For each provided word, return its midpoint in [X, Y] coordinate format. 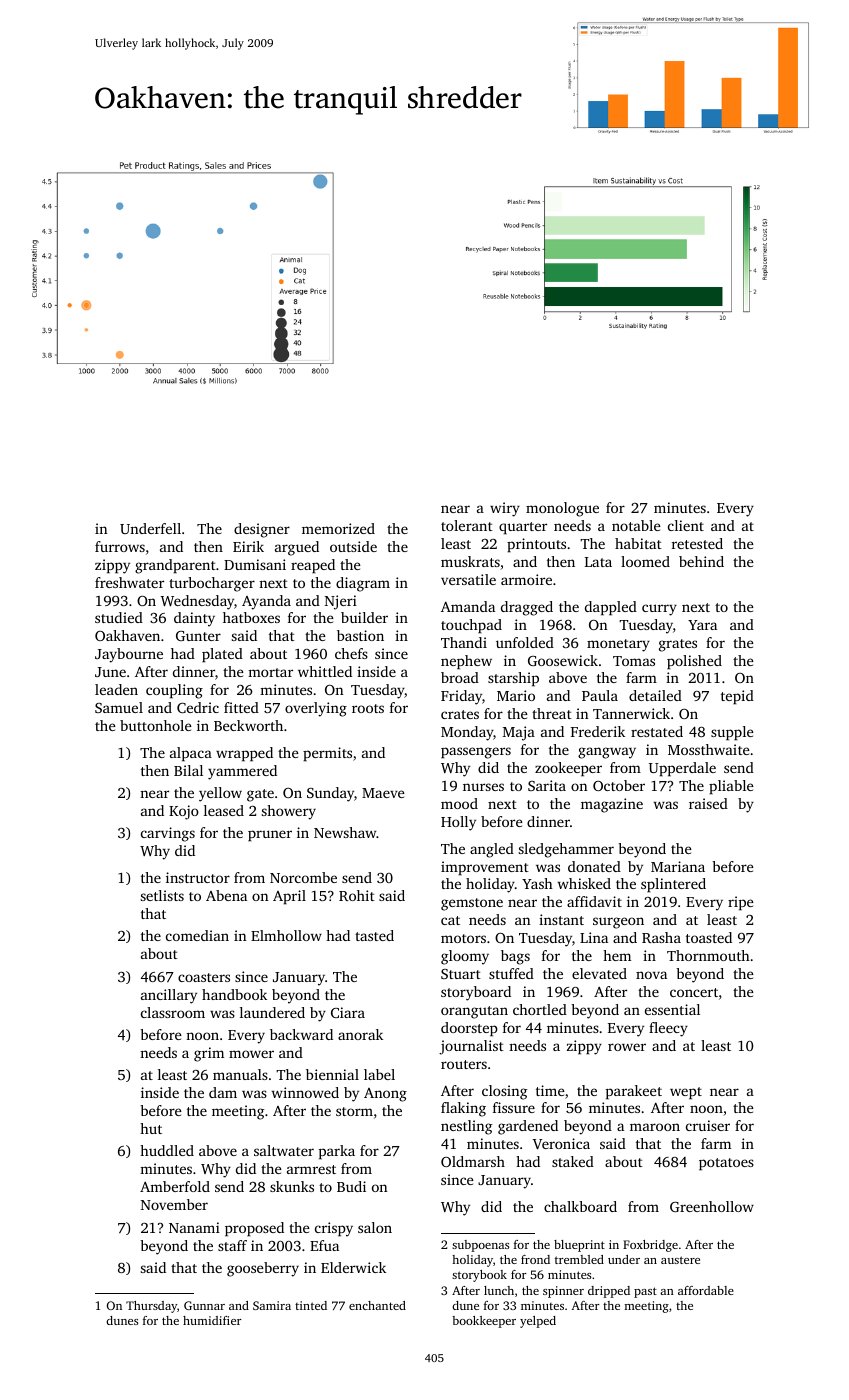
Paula [600, 695]
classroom [173, 1012]
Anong [385, 1095]
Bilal [188, 770]
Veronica [561, 1143]
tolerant [467, 525]
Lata [598, 562]
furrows [120, 546]
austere [680, 1260]
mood [459, 803]
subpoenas [480, 1246]
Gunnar [204, 1305]
